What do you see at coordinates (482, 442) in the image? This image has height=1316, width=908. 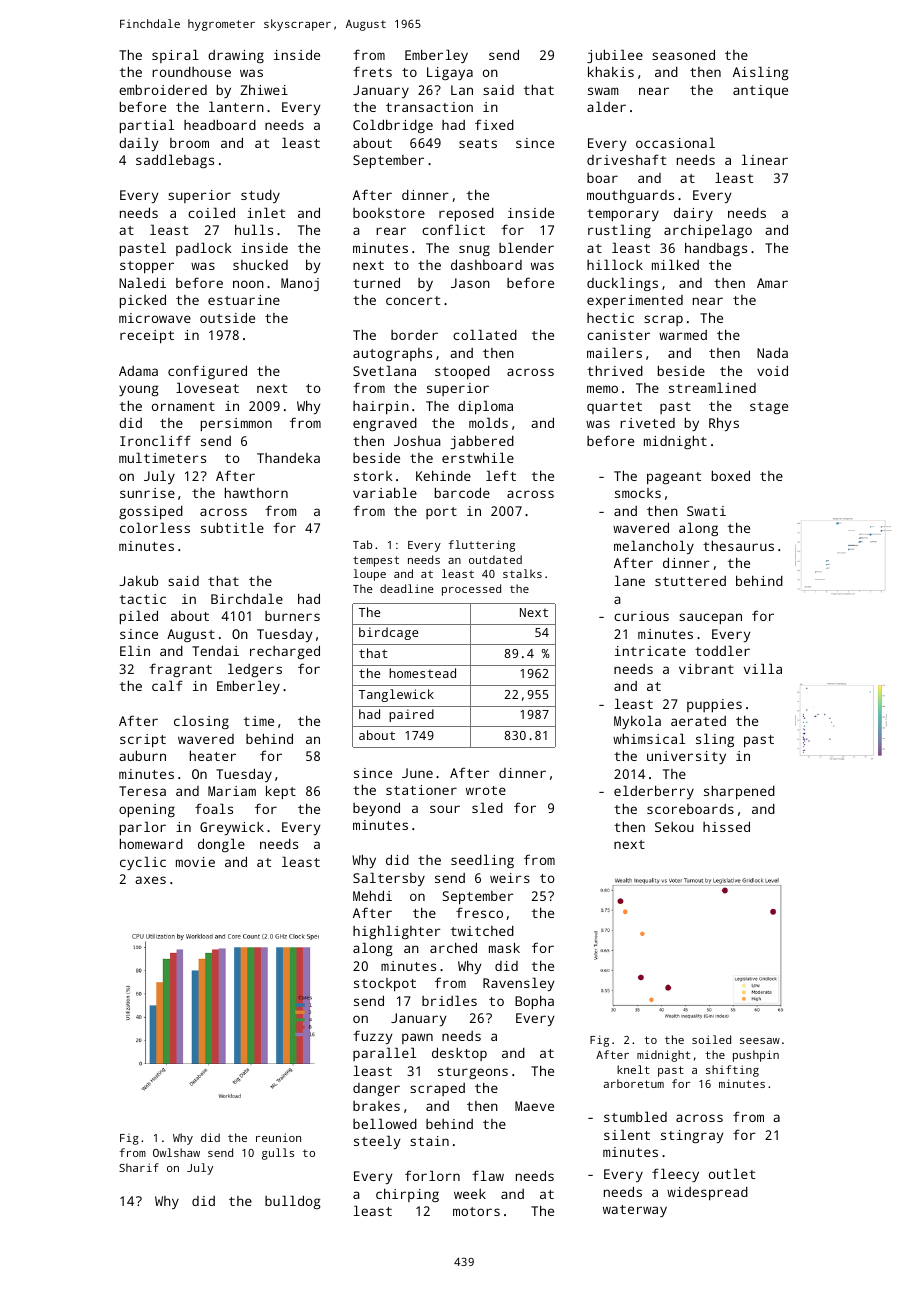 I see `jabbered` at bounding box center [482, 442].
